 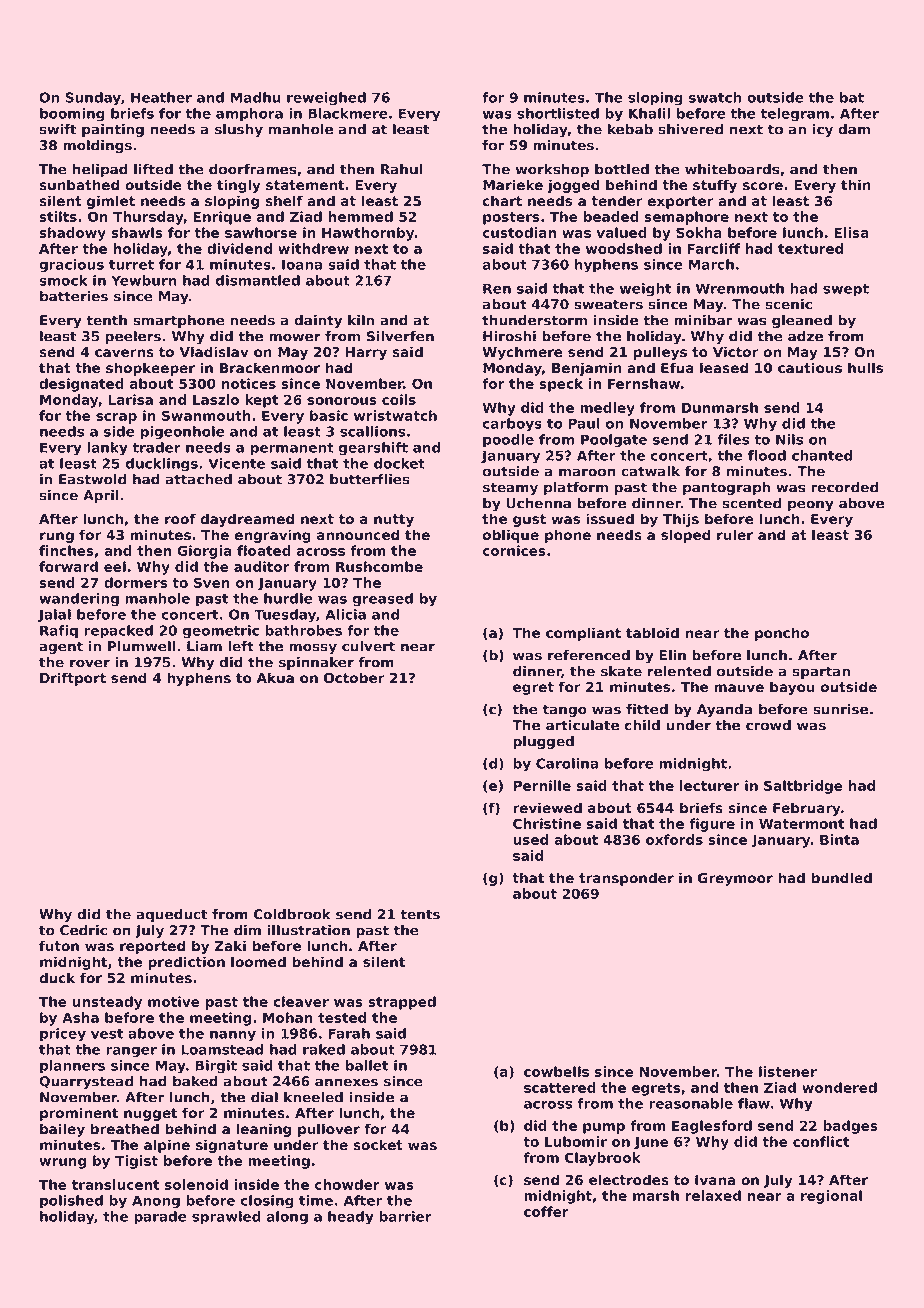 I want to click on sunrise, so click(x=840, y=709).
